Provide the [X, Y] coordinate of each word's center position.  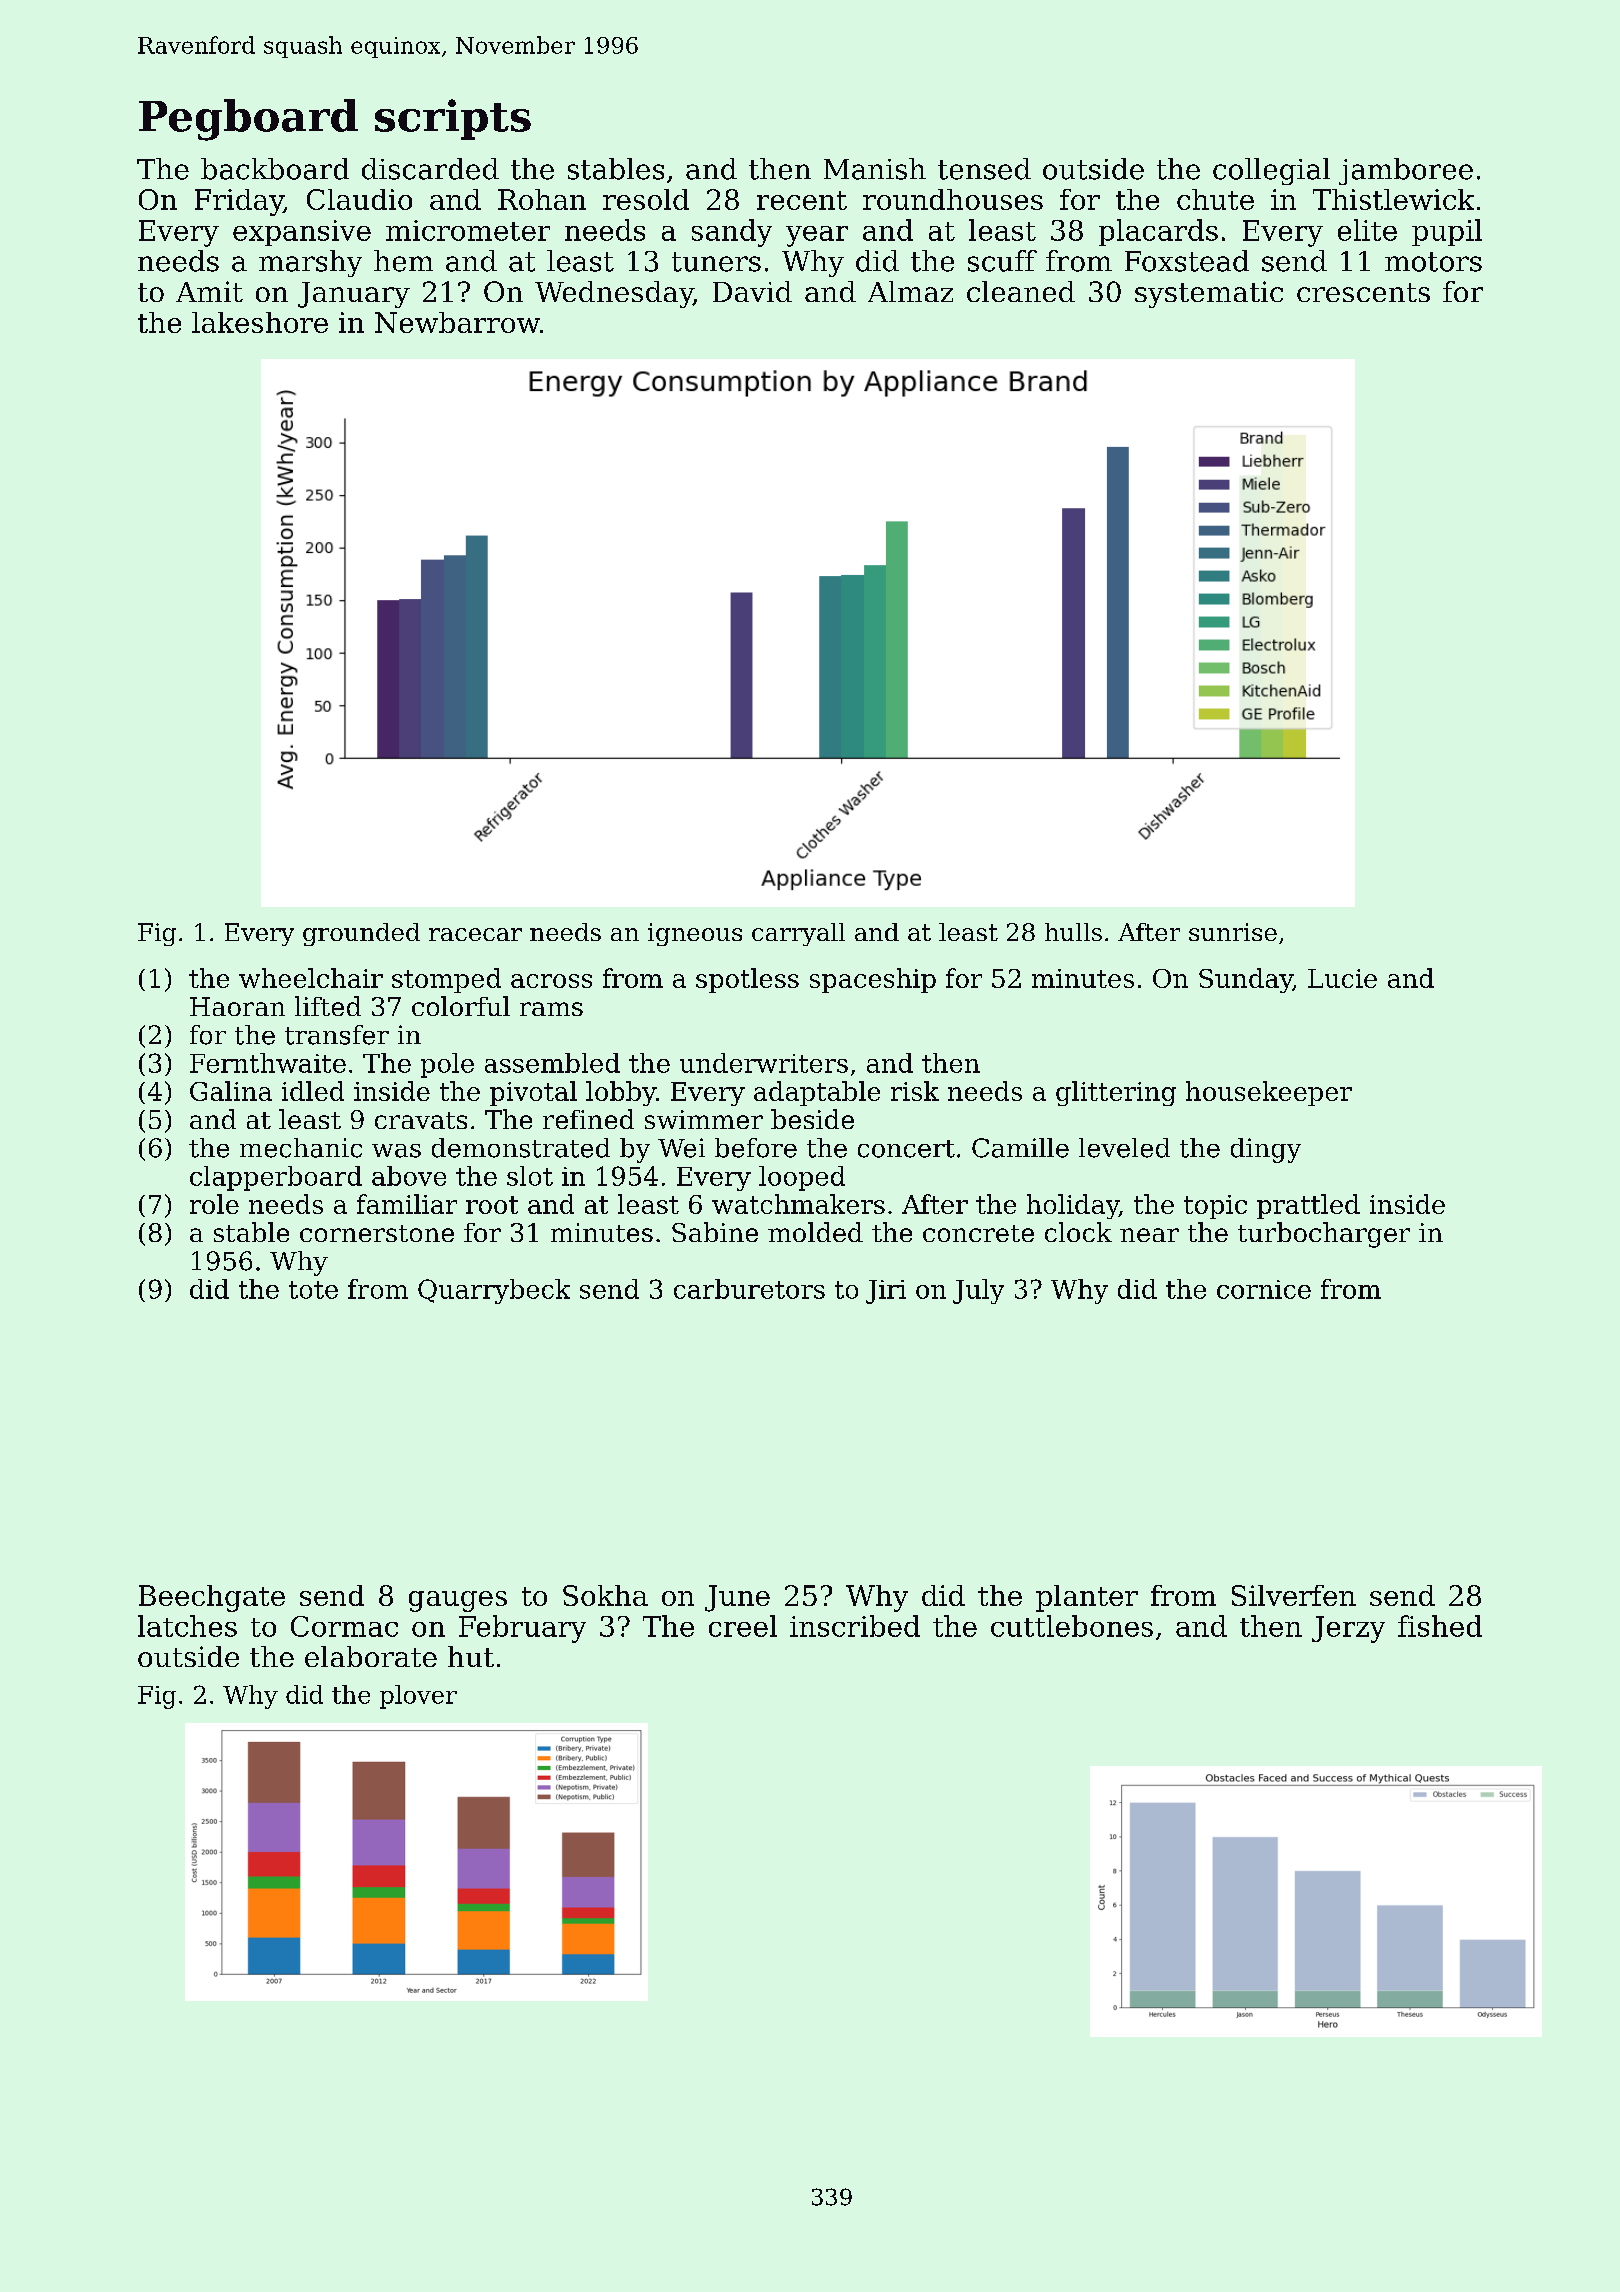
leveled [1124, 1148]
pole [447, 1065]
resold [646, 199]
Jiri [886, 1292]
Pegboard [248, 120]
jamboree [1406, 171]
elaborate [371, 1656]
